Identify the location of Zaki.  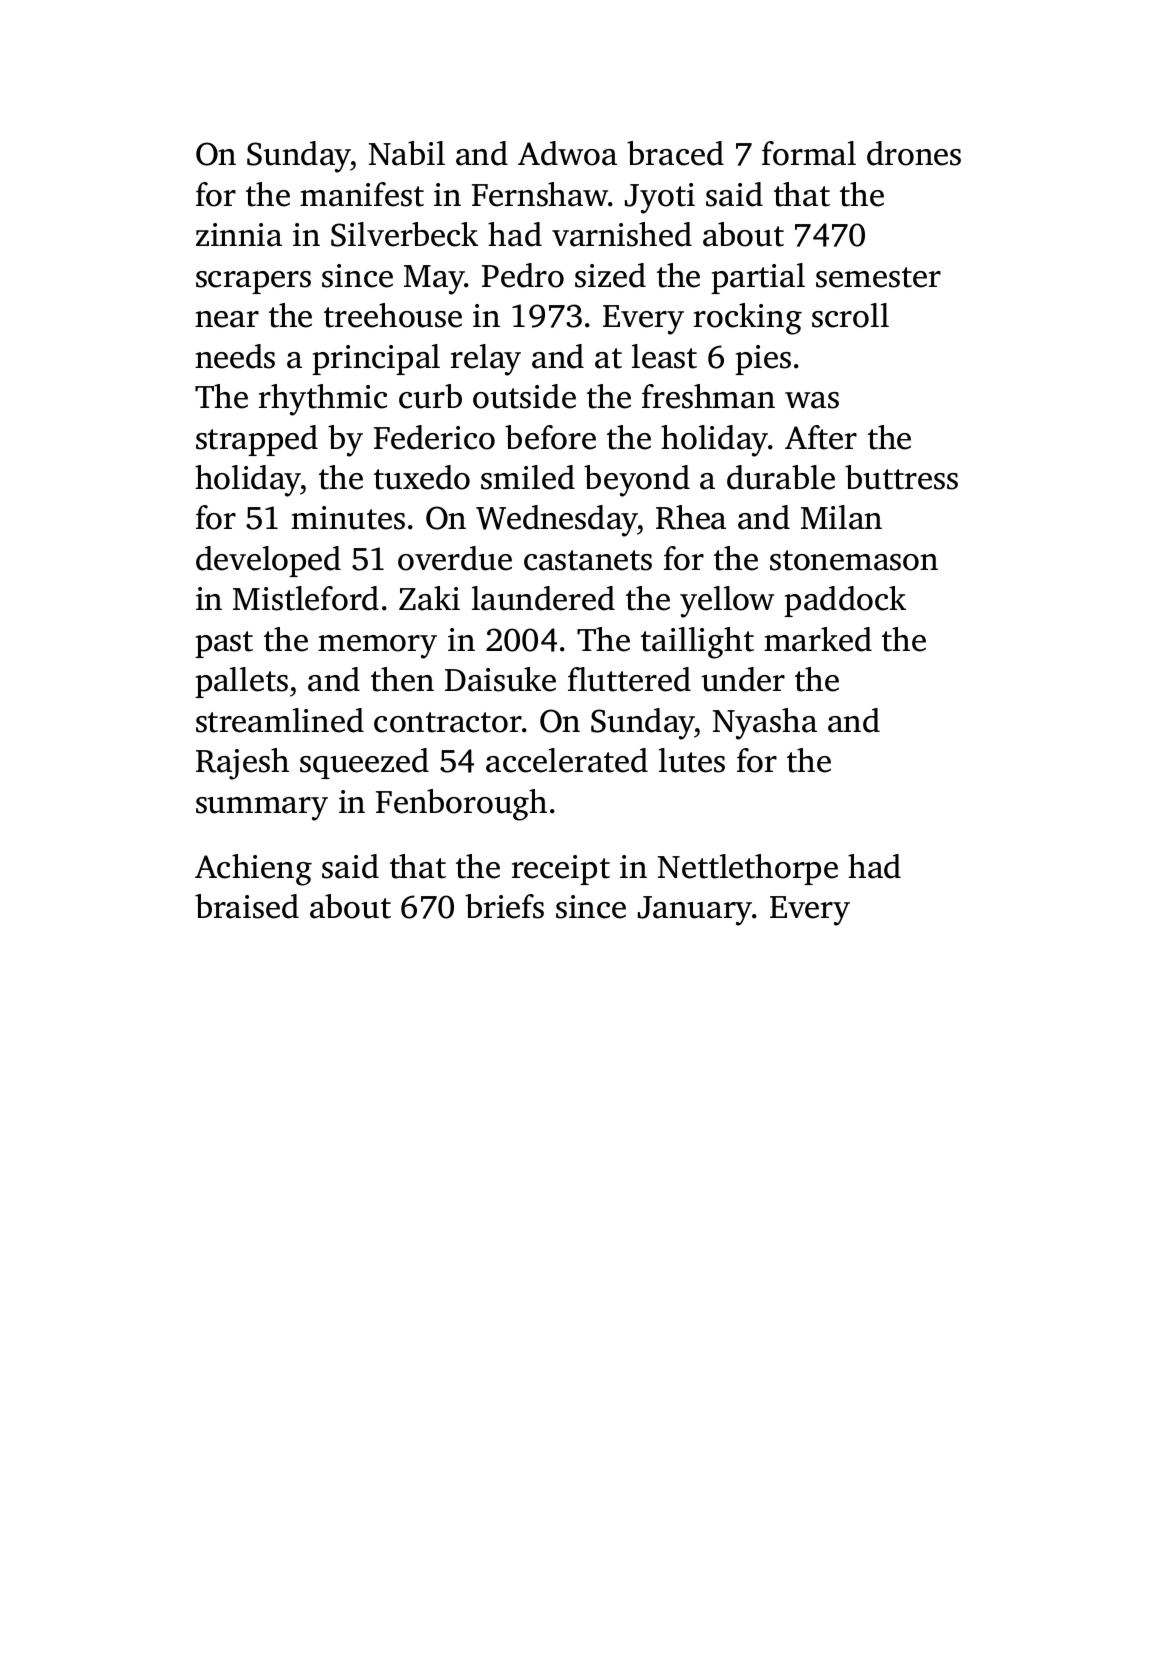
(429, 598).
